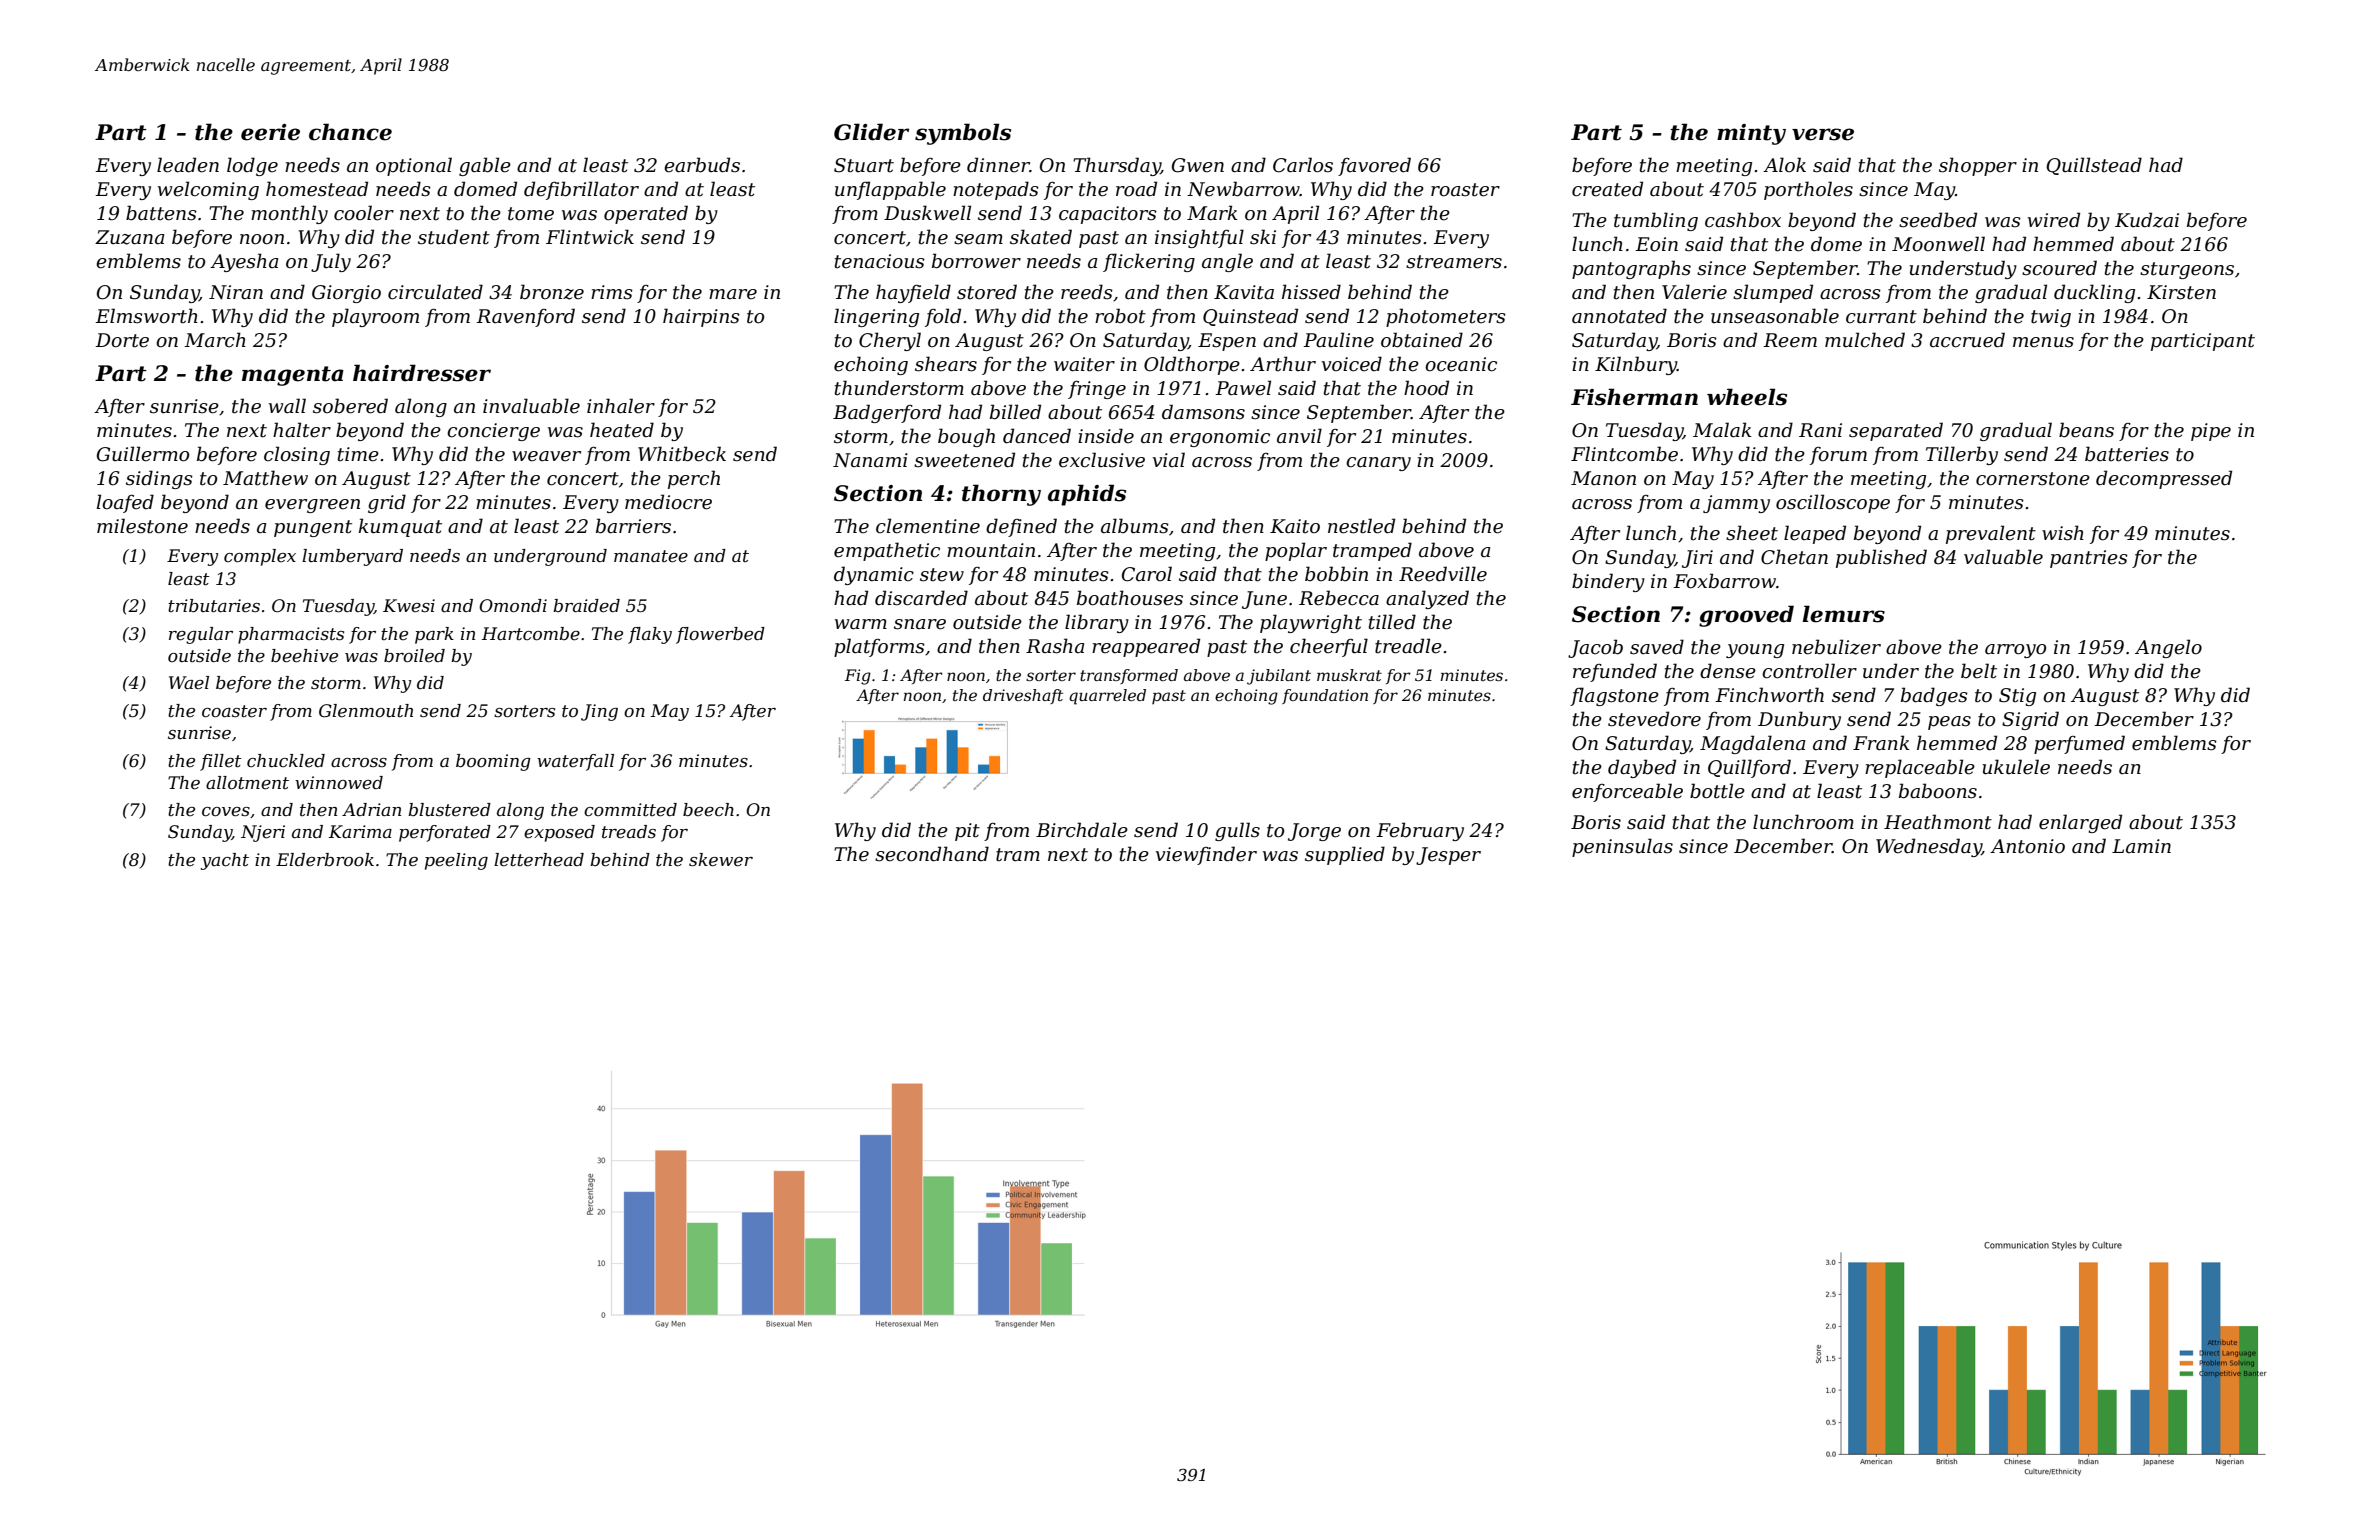  Describe the element at coordinates (2089, 559) in the screenshot. I see `pantries` at that location.
